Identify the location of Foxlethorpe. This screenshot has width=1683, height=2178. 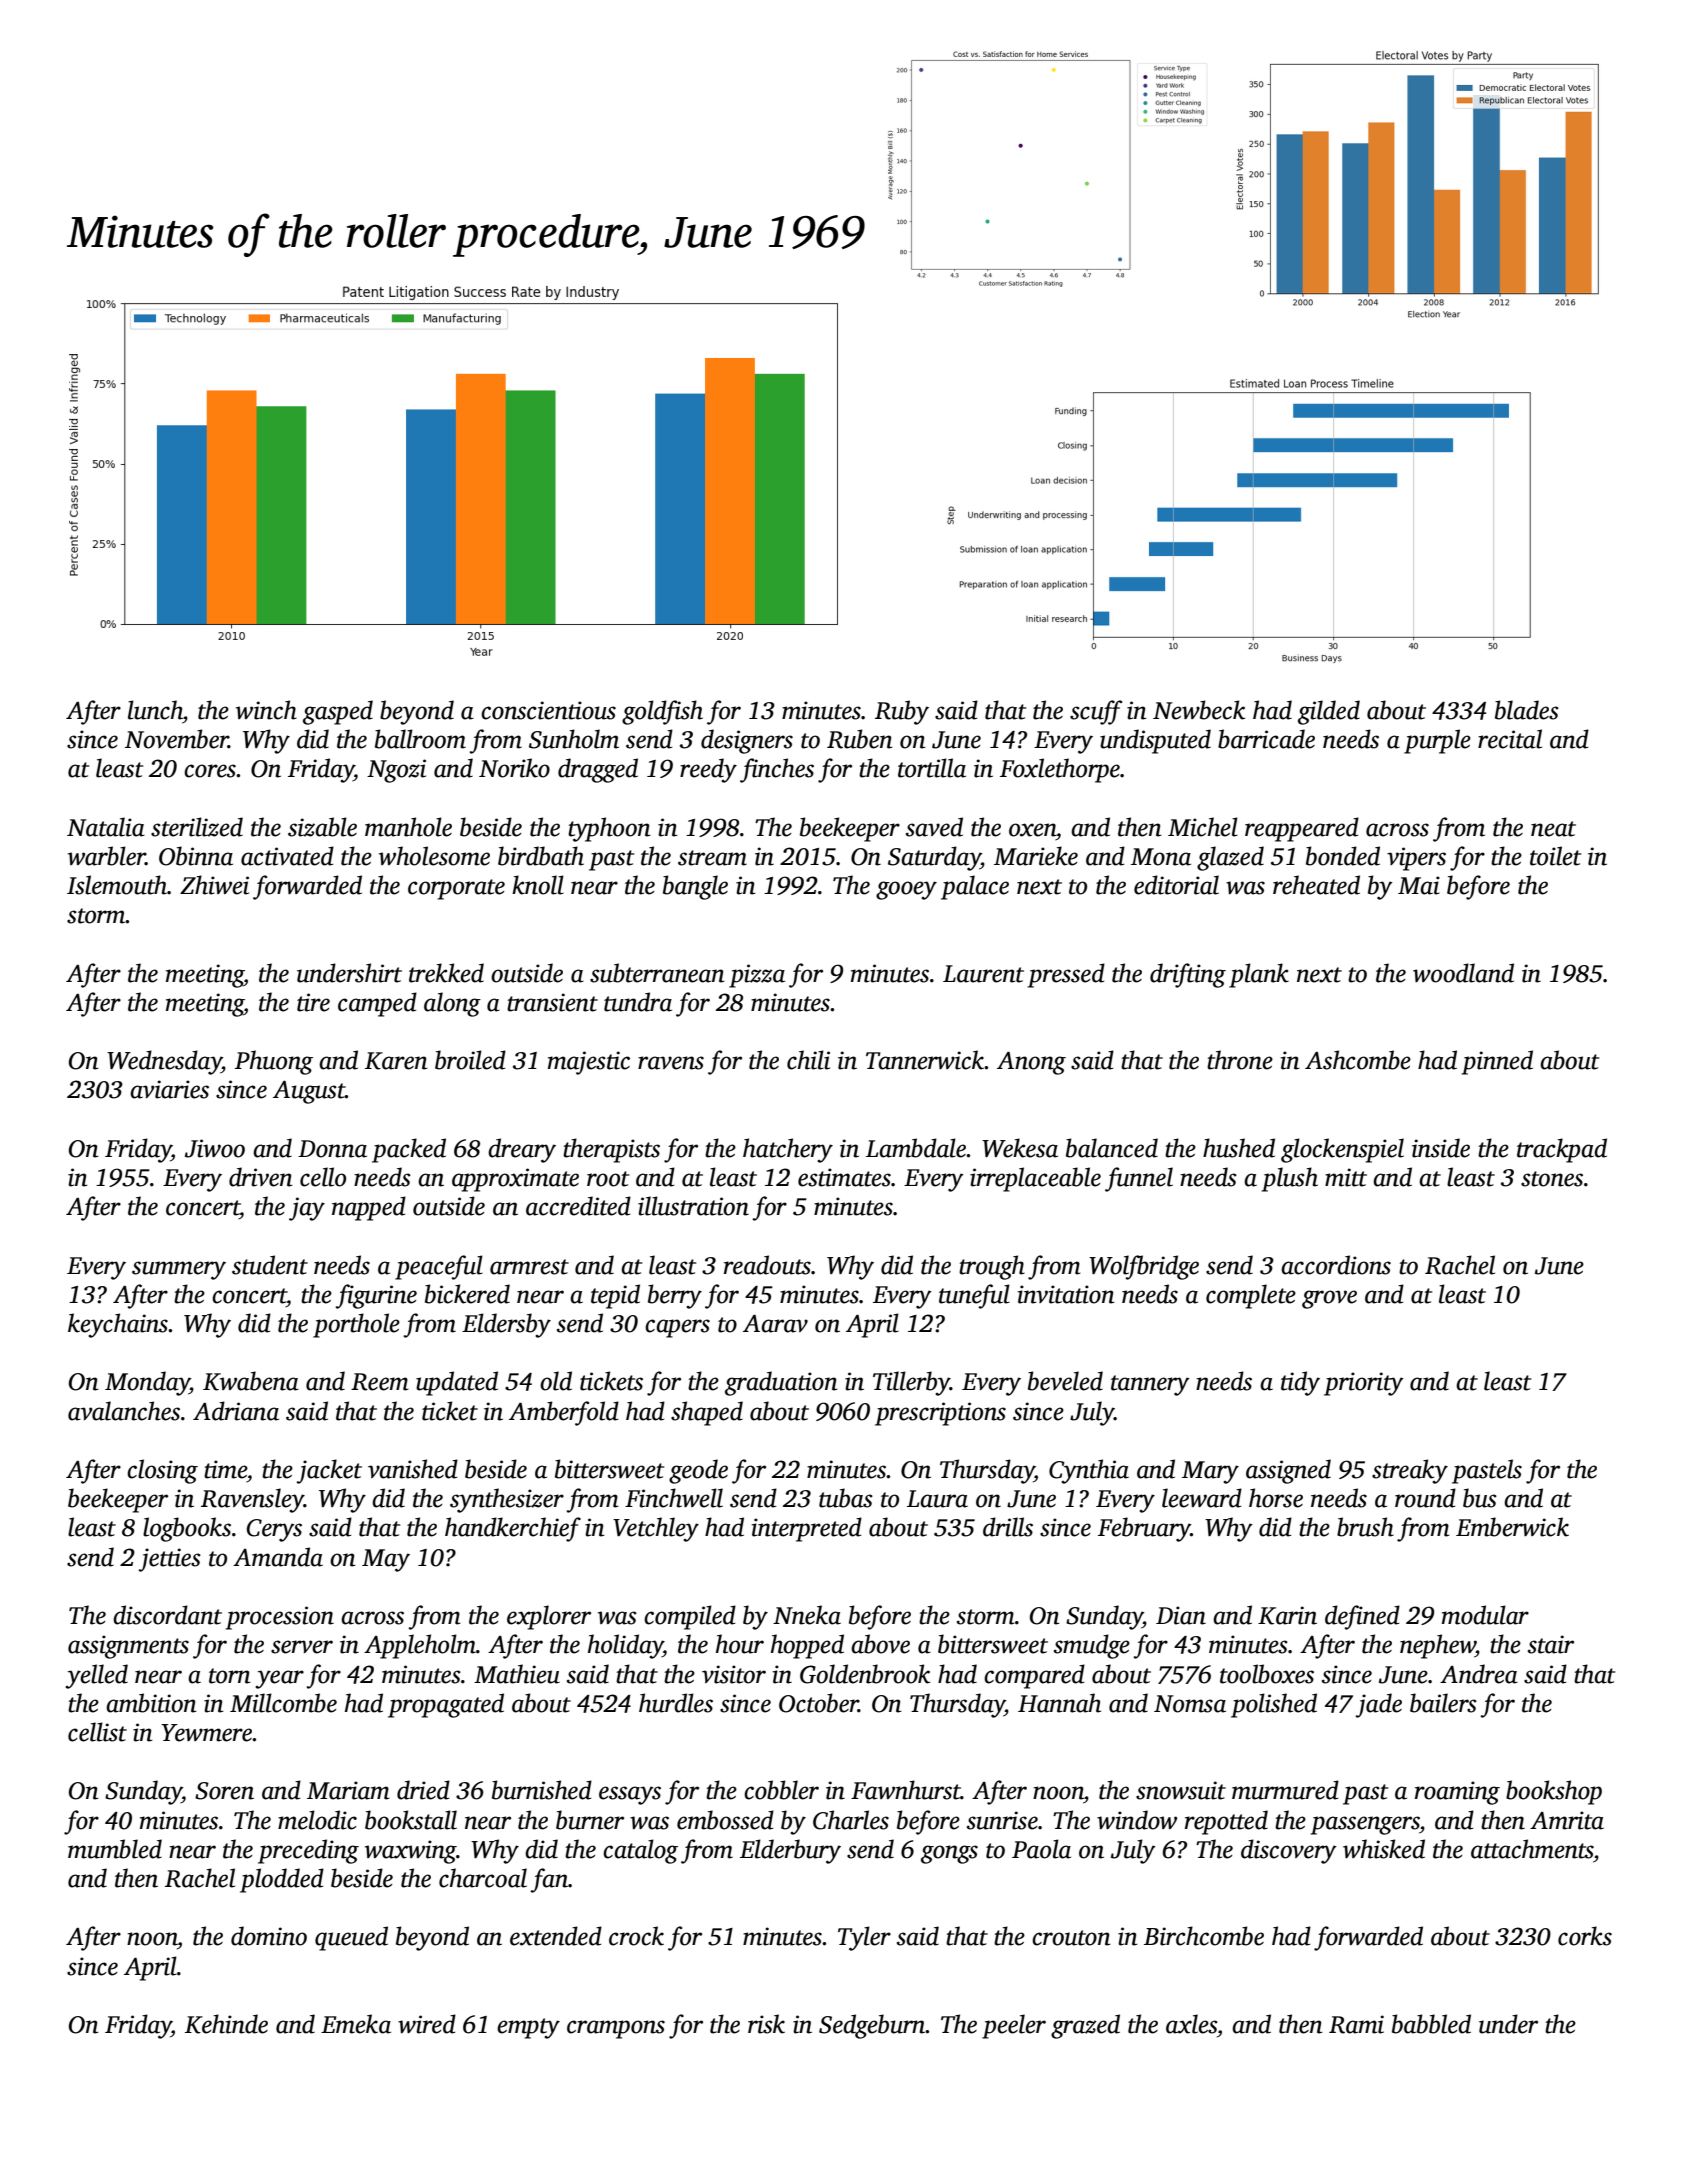
(1060, 770).
